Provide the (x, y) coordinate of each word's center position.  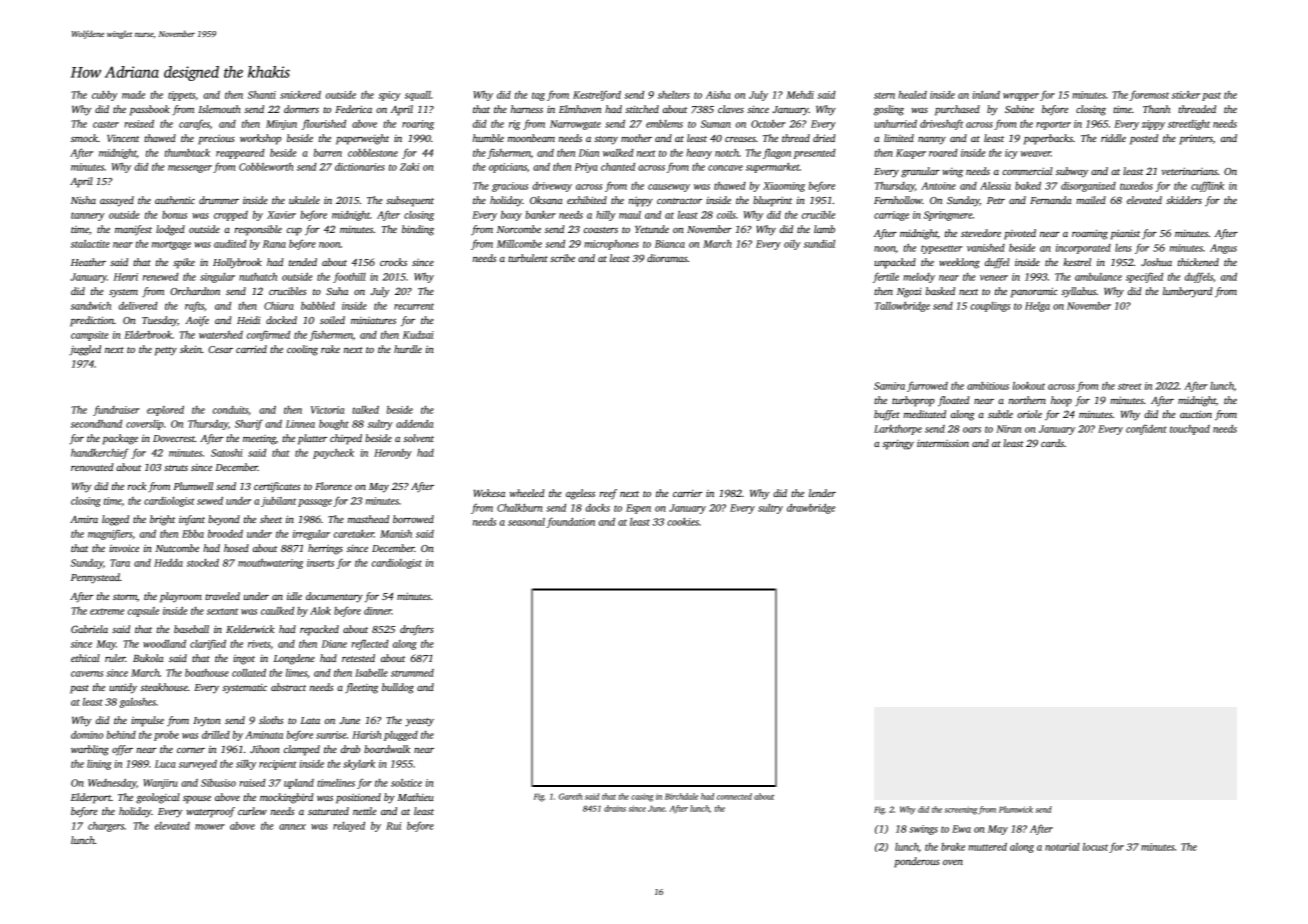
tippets (181, 96)
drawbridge (811, 509)
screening (961, 810)
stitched (642, 109)
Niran (1008, 429)
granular (920, 172)
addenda (414, 424)
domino (87, 735)
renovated (92, 467)
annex (292, 827)
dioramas (667, 258)
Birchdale (681, 796)
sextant (222, 611)
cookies (683, 522)
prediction (92, 321)
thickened (1198, 262)
